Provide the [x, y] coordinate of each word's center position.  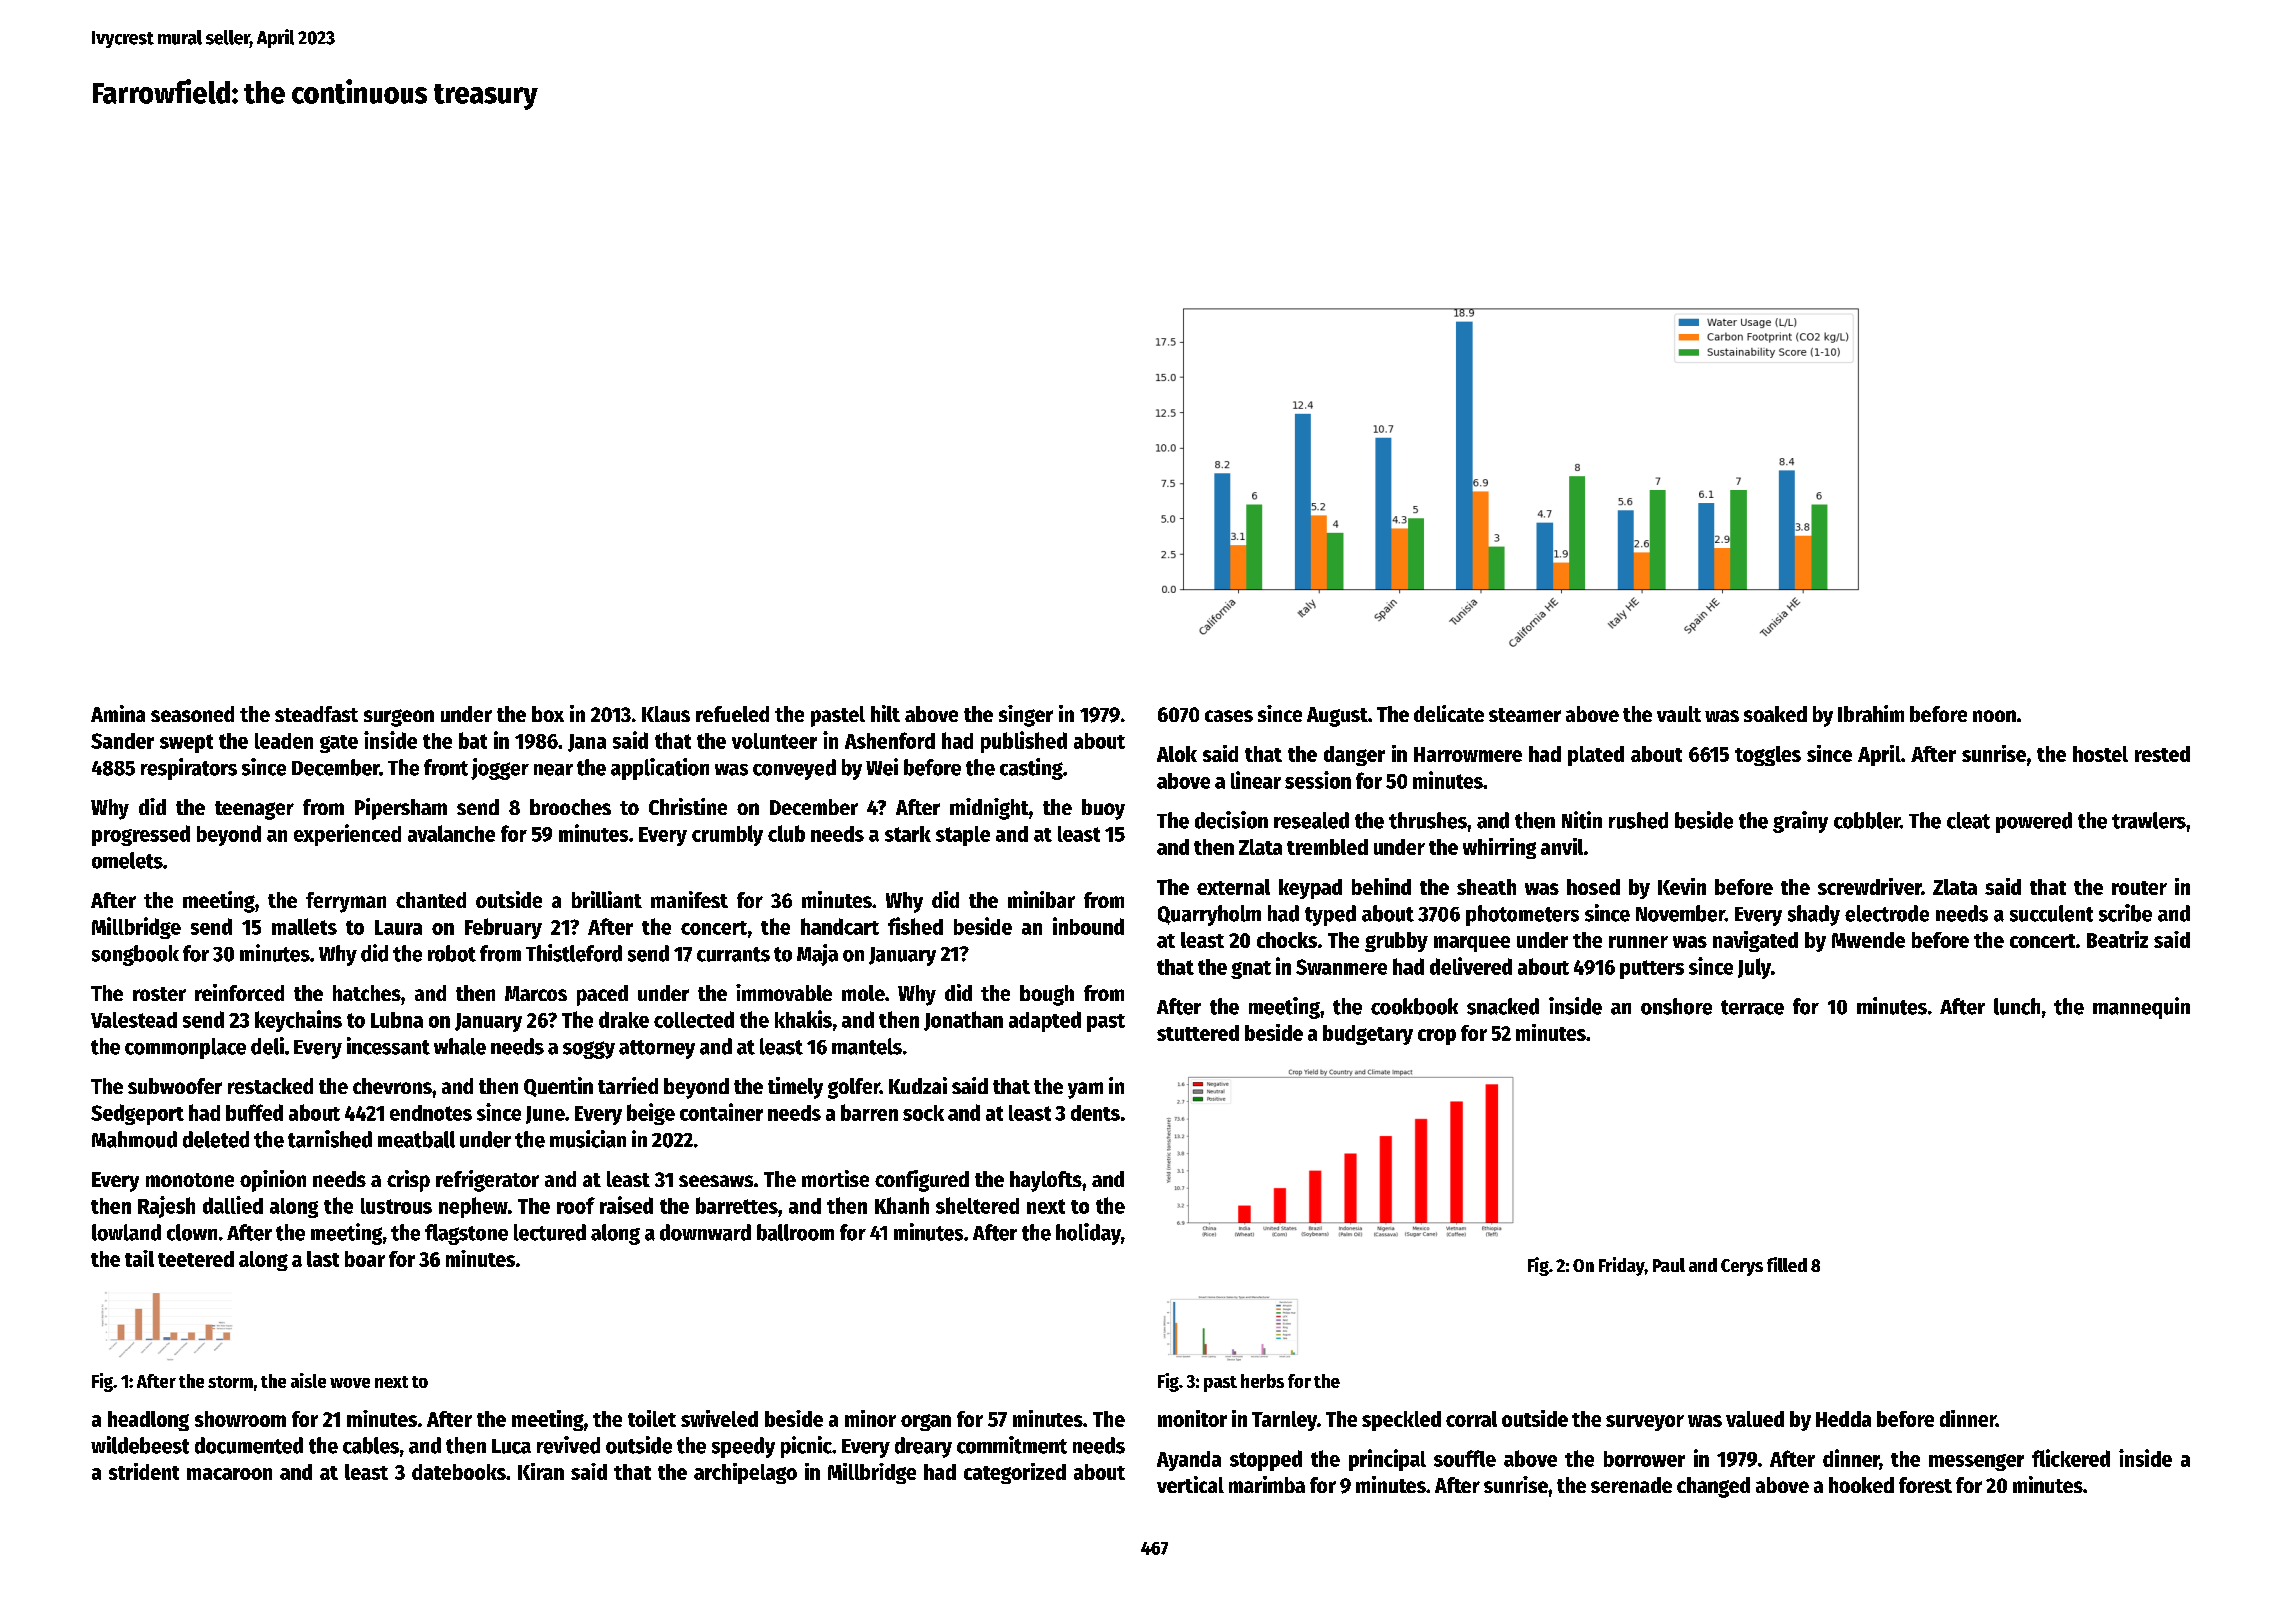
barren [869, 1112]
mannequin [2141, 1008]
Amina [118, 713]
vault [1679, 714]
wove [350, 1383]
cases [1229, 716]
